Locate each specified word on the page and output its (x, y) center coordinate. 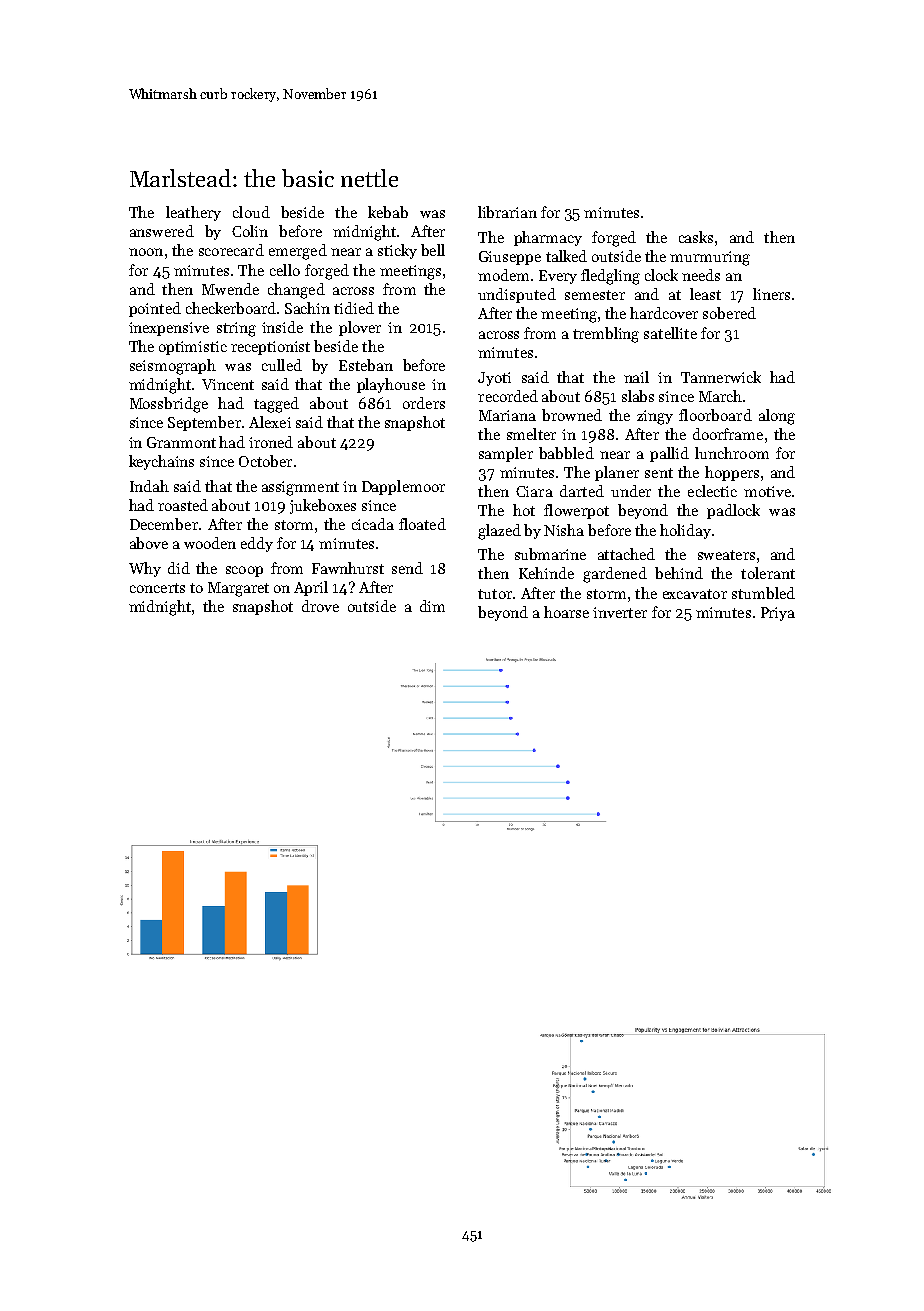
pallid (669, 454)
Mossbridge (169, 405)
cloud (251, 212)
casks (696, 237)
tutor (495, 594)
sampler (506, 454)
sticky (397, 251)
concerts (157, 588)
